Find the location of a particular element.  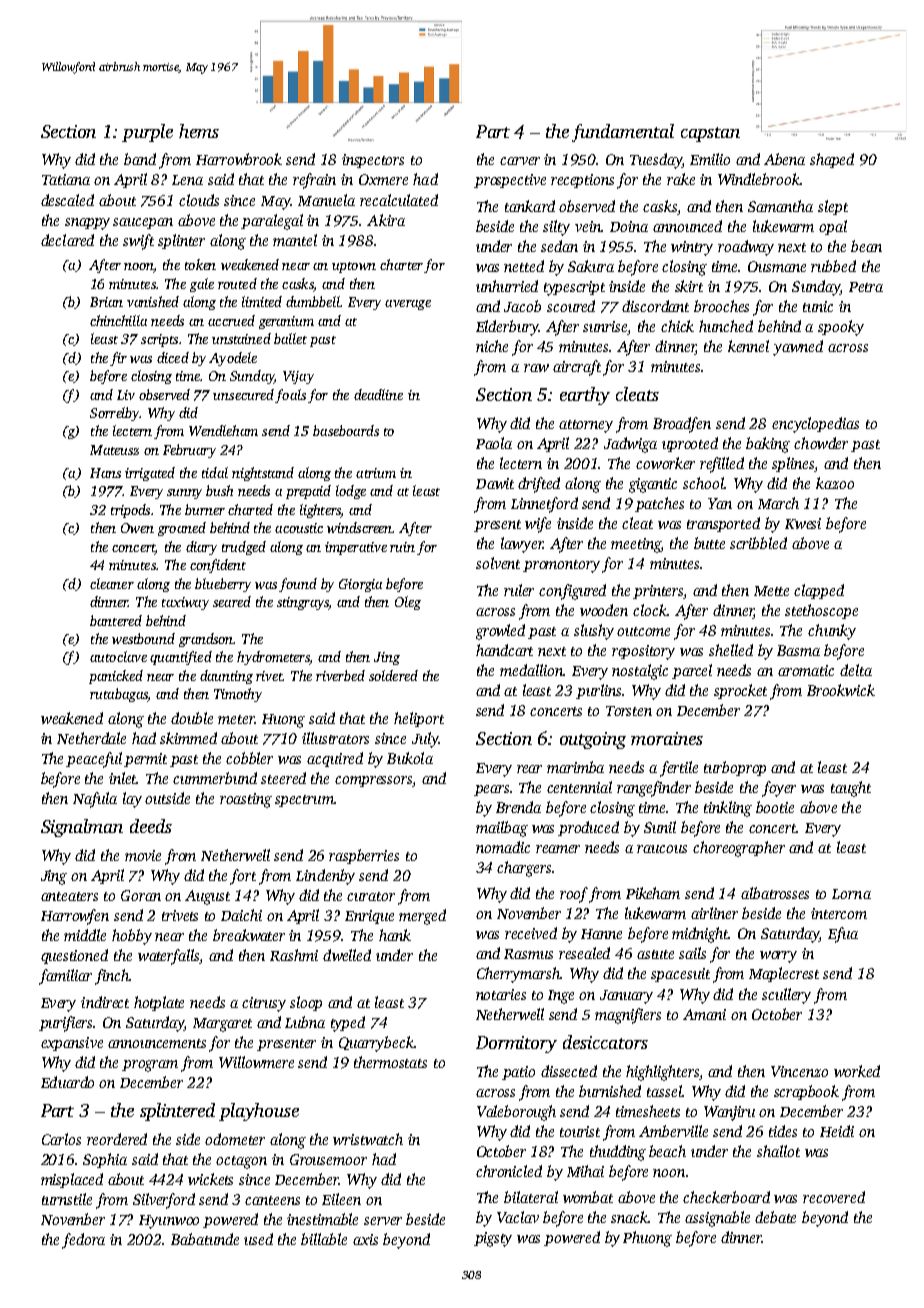

ruin is located at coordinates (402, 547).
